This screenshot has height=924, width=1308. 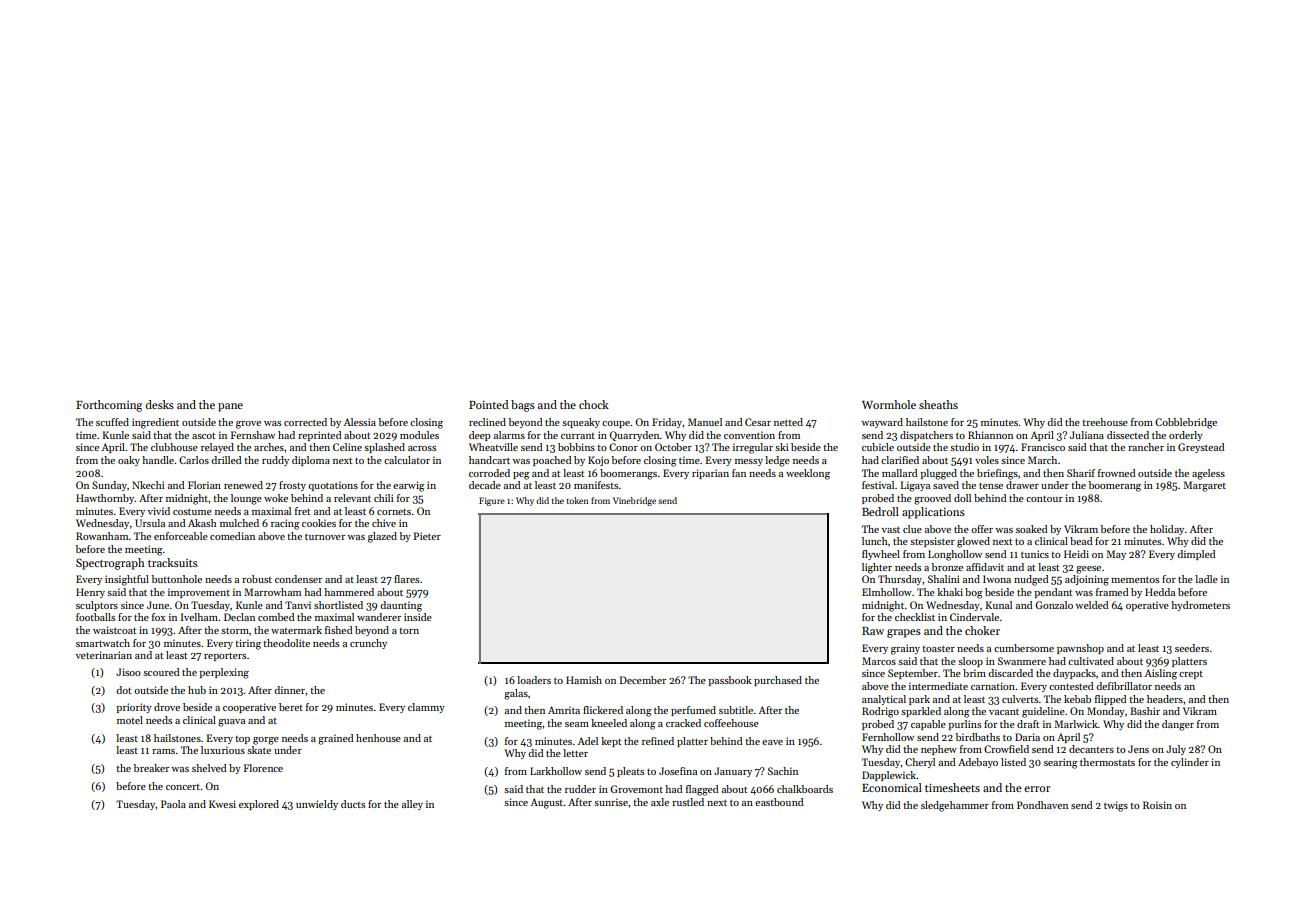 I want to click on flickered, so click(x=603, y=710).
